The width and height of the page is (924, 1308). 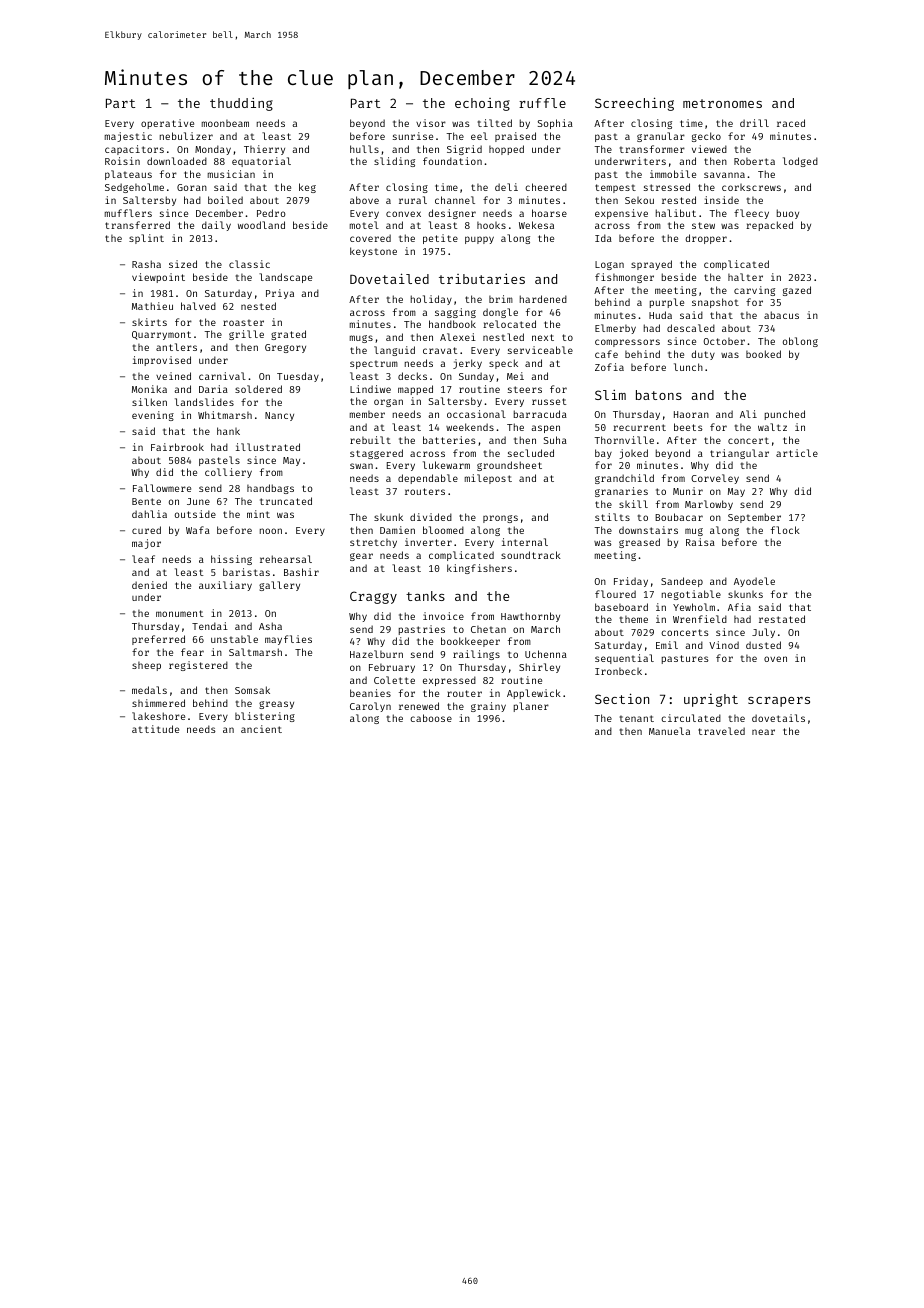 What do you see at coordinates (167, 124) in the page?
I see `operative` at bounding box center [167, 124].
